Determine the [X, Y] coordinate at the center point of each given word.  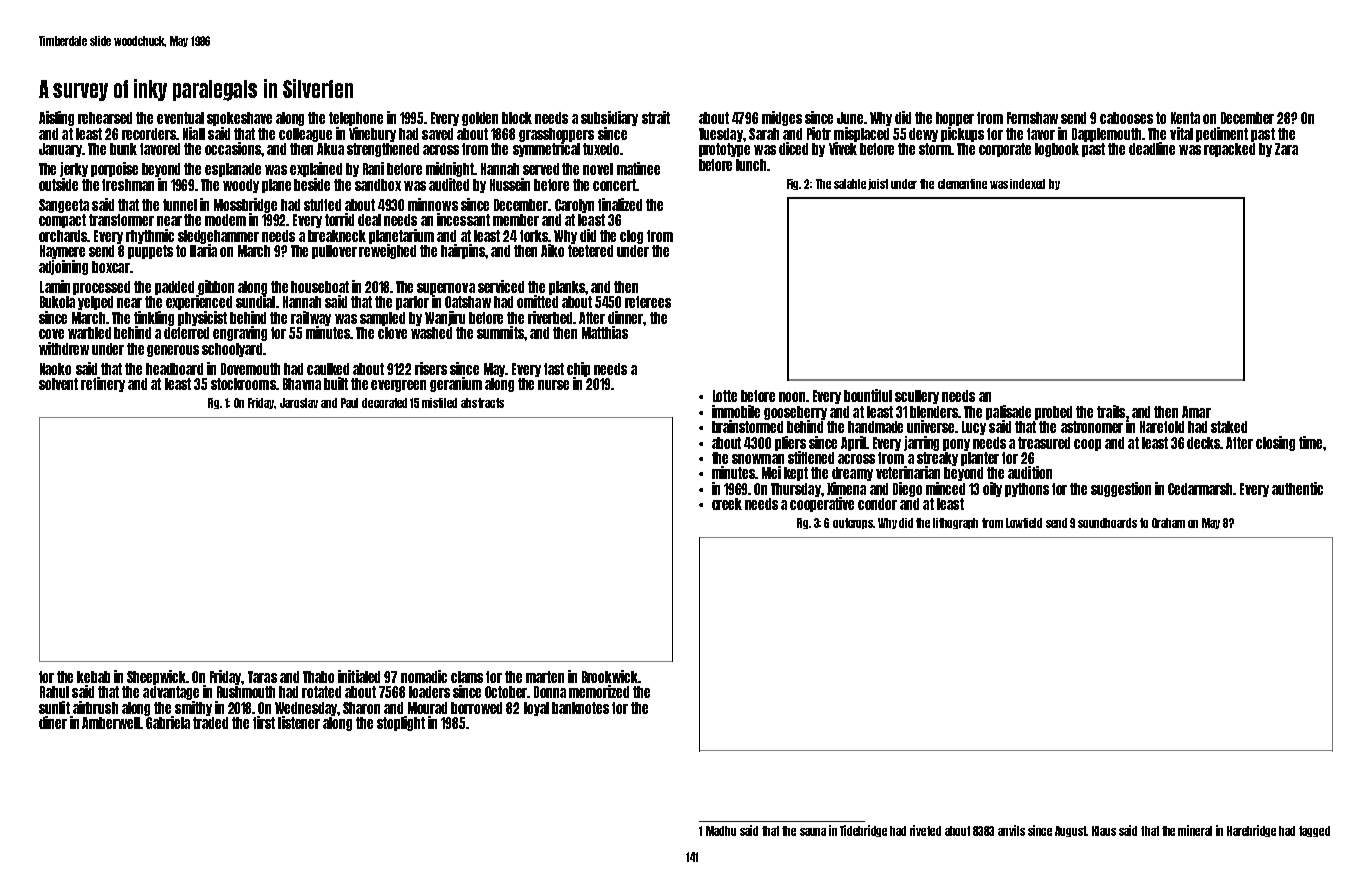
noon [792, 397]
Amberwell [111, 723]
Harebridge [1251, 831]
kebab [93, 677]
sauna [813, 832]
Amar [1196, 412]
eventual [180, 118]
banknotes [580, 708]
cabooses [1126, 118]
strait [656, 117]
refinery [103, 384]
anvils [1011, 830]
